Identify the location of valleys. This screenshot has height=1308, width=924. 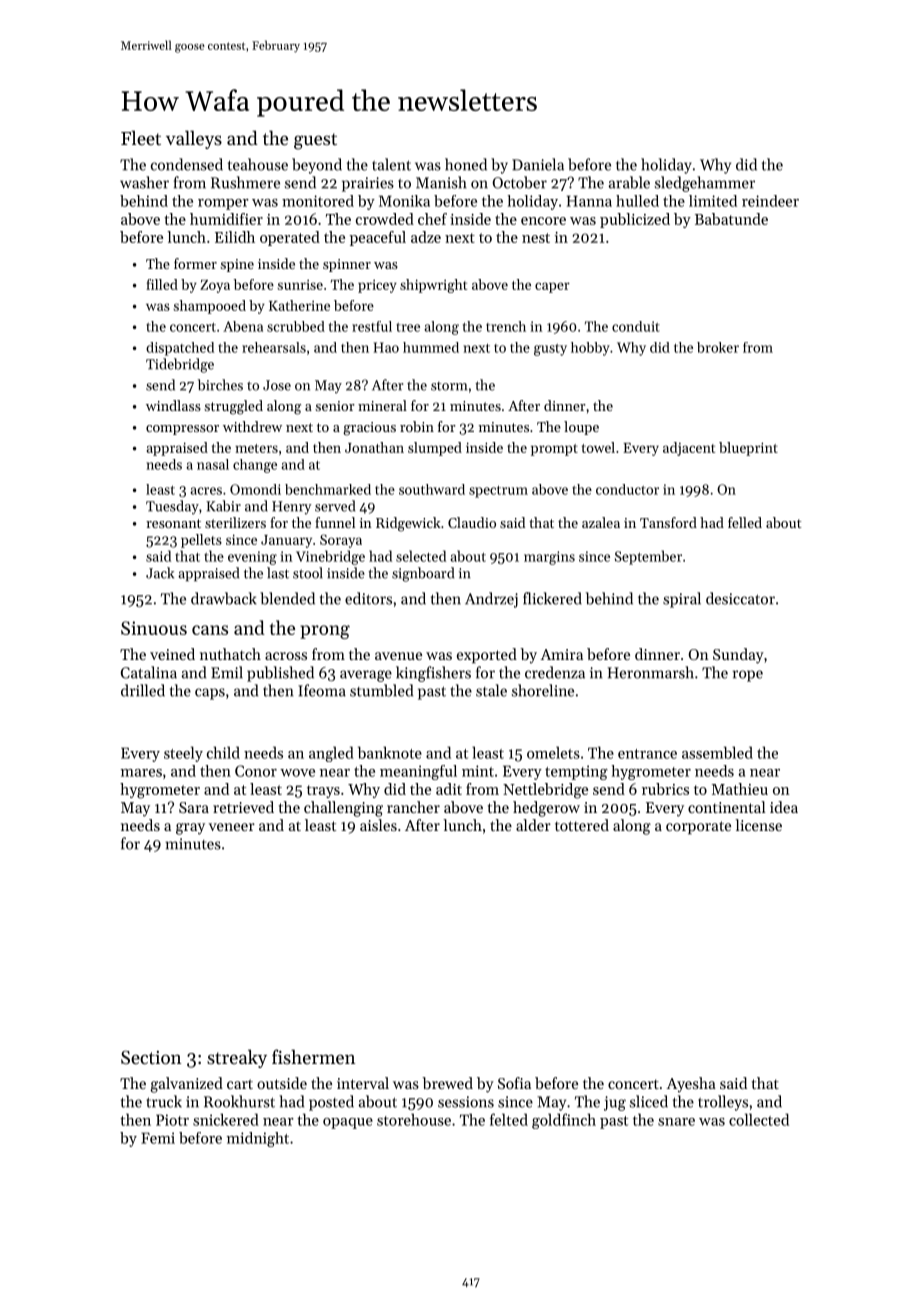
(194, 139).
